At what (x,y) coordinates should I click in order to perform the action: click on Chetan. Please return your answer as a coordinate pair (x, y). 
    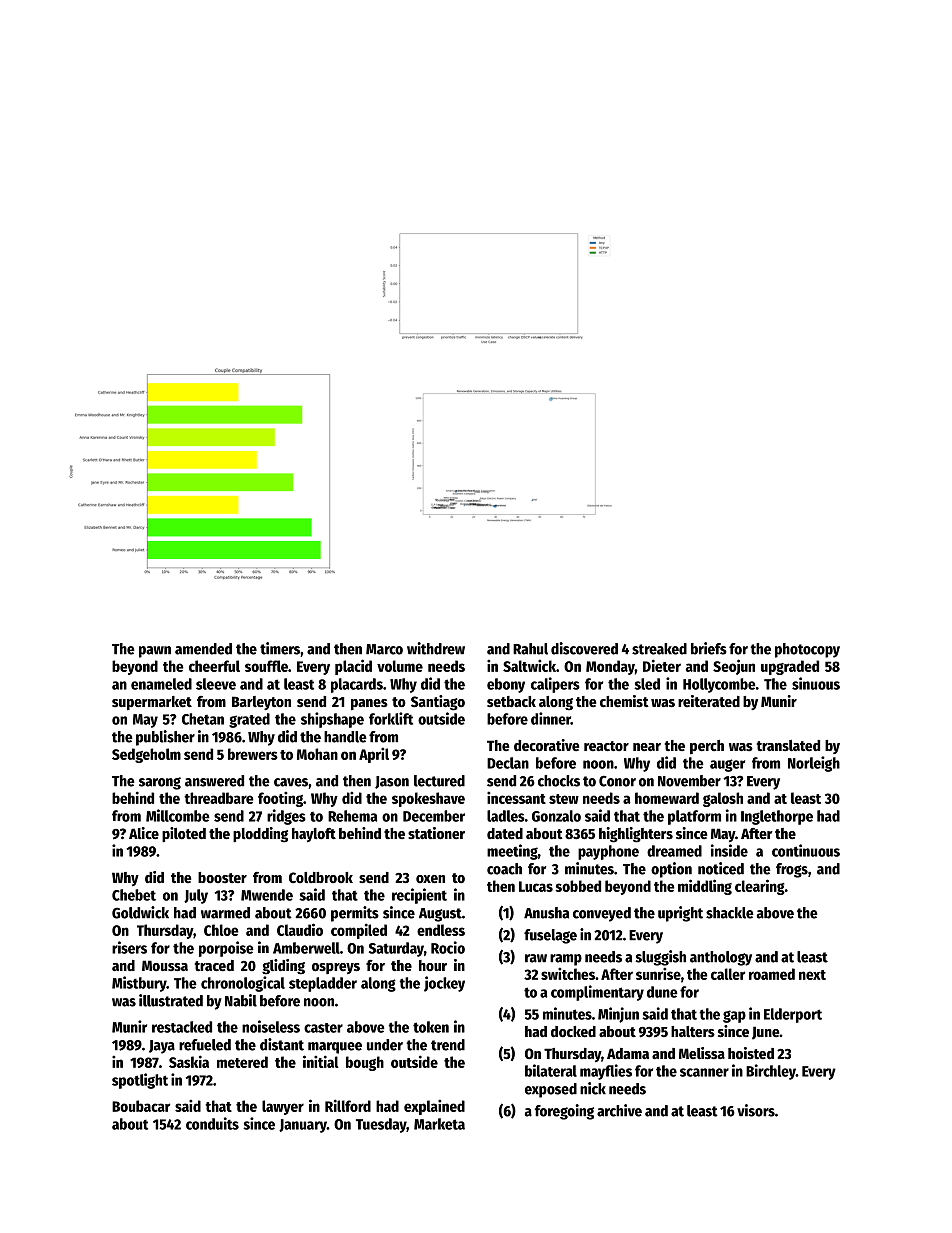
    Looking at the image, I should click on (203, 719).
